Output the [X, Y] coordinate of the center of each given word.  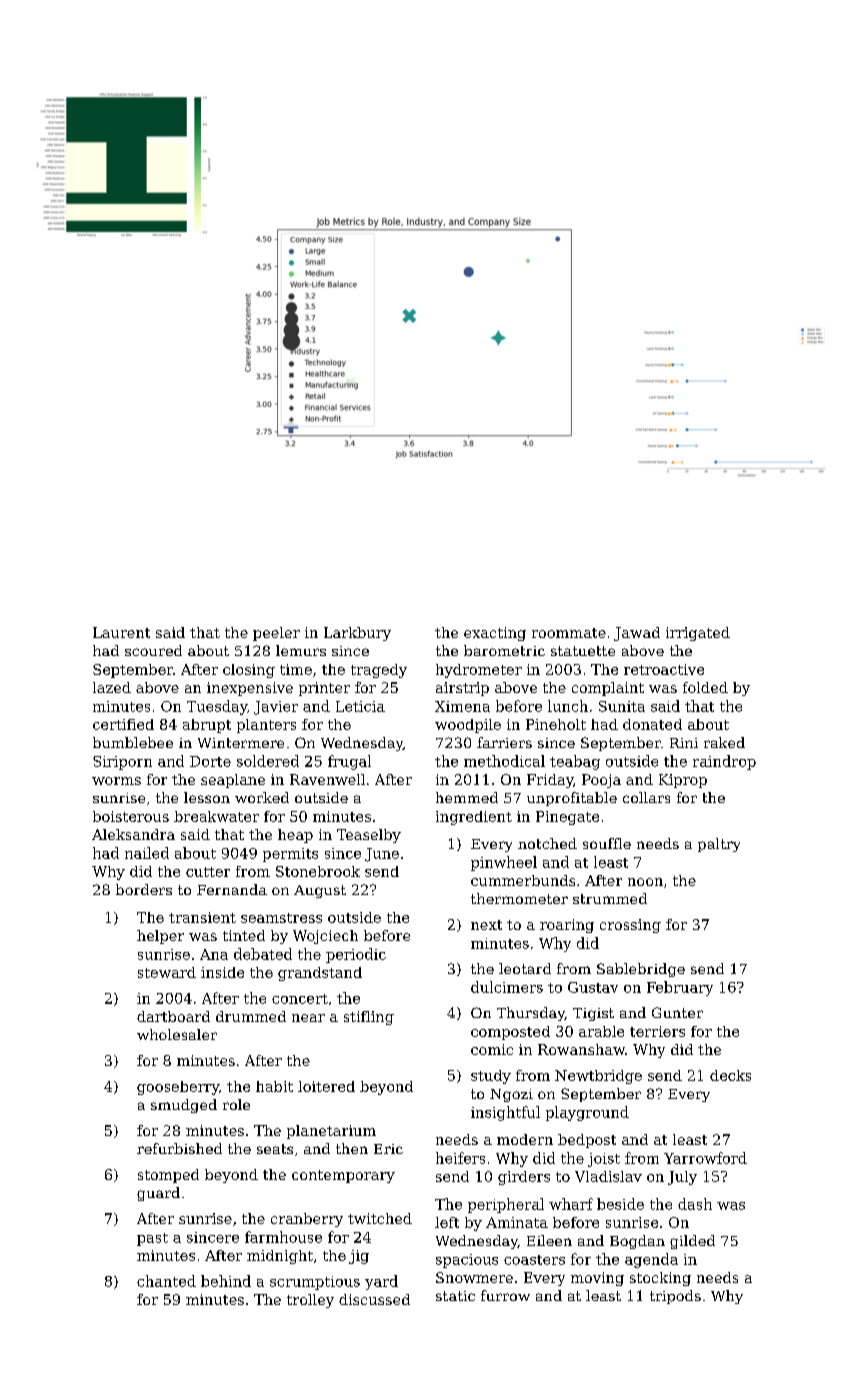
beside [620, 1204]
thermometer [519, 898]
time [296, 669]
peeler [276, 634]
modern [525, 1139]
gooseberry [178, 1088]
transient [202, 917]
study [491, 1077]
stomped [168, 1176]
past [152, 1239]
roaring [567, 926]
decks [730, 1075]
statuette [583, 651]
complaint [608, 689]
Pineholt [556, 724]
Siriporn [122, 763]
